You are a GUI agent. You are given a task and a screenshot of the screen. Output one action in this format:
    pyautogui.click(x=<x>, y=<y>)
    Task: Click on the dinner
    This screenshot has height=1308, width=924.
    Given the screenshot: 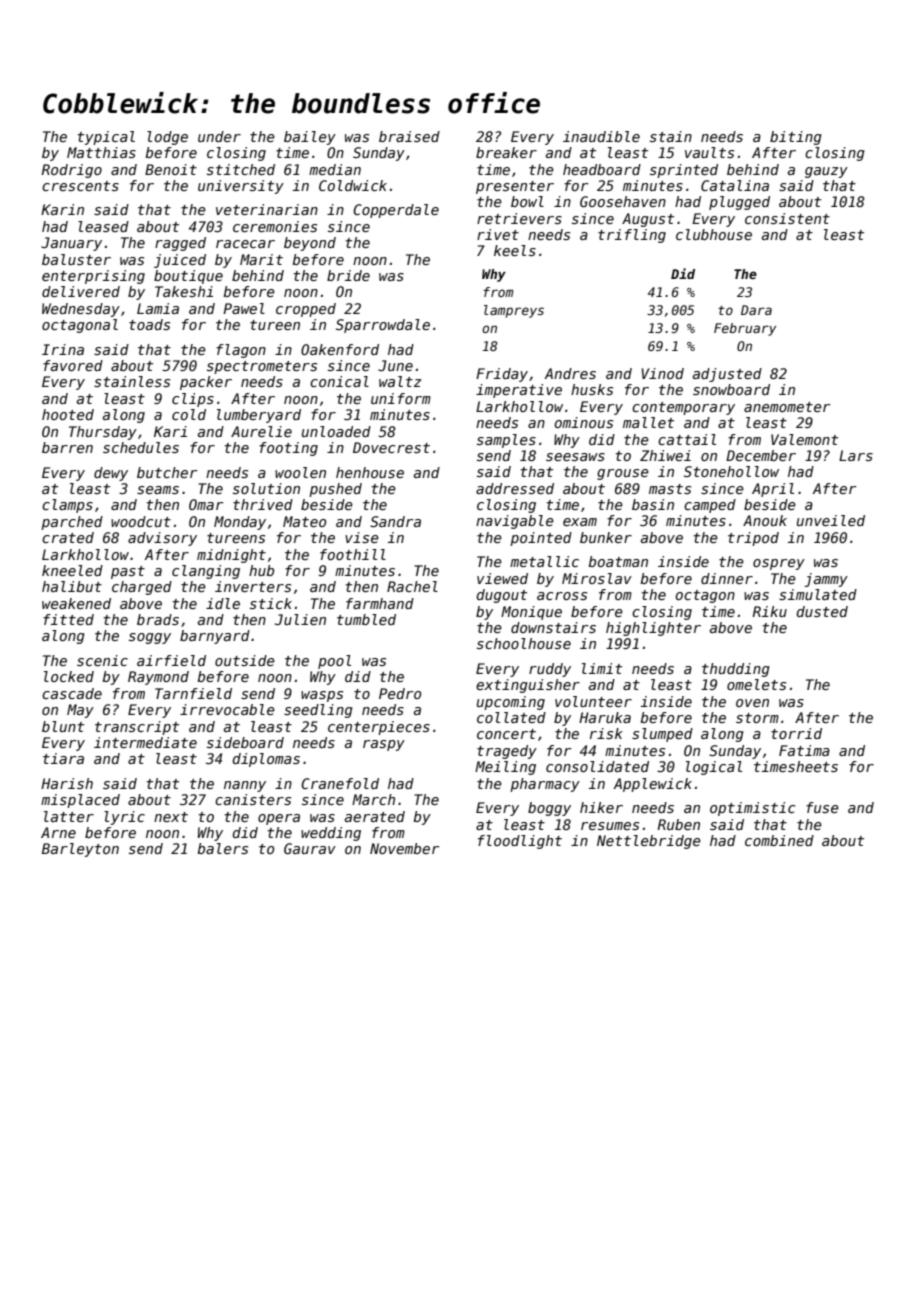 What is the action you would take?
    pyautogui.click(x=727, y=578)
